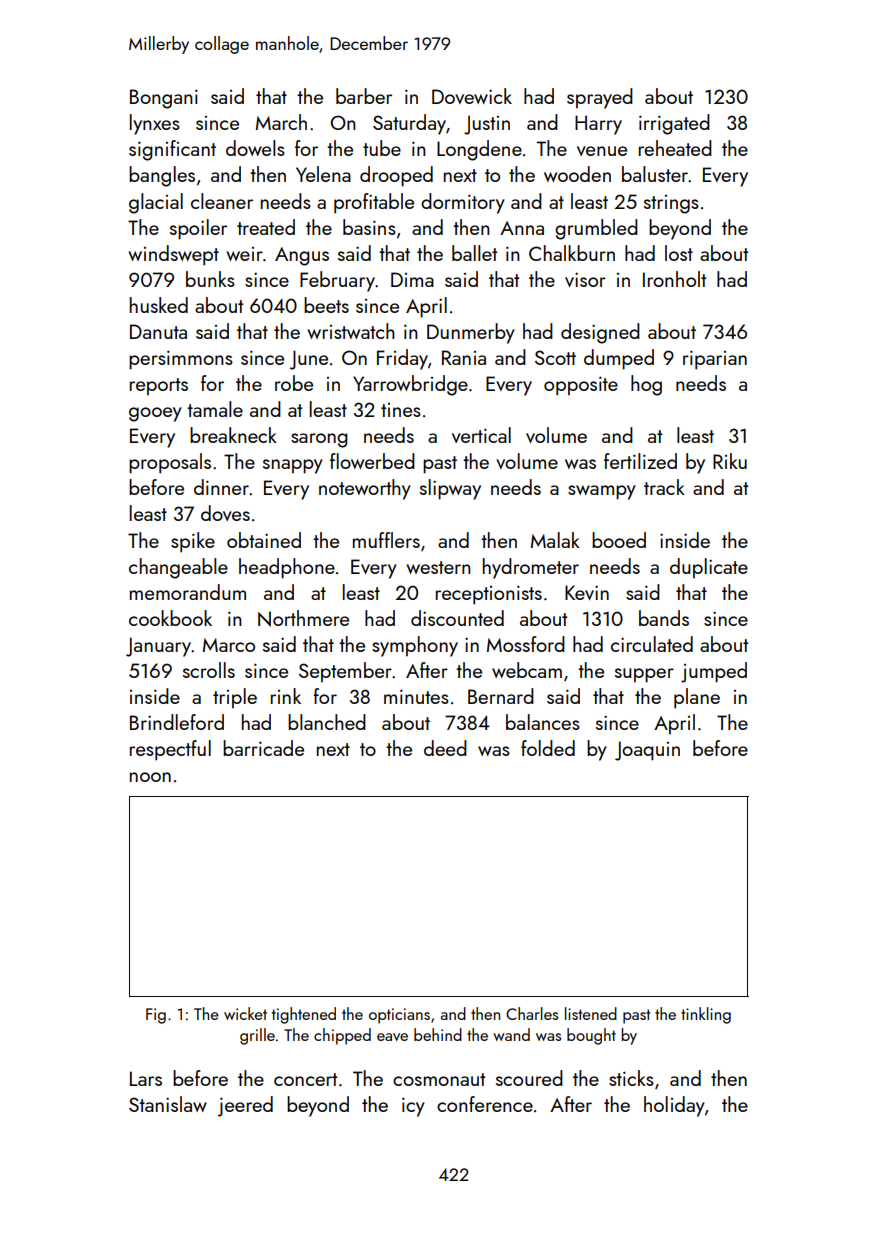  Describe the element at coordinates (156, 1016) in the screenshot. I see `Fig` at that location.
